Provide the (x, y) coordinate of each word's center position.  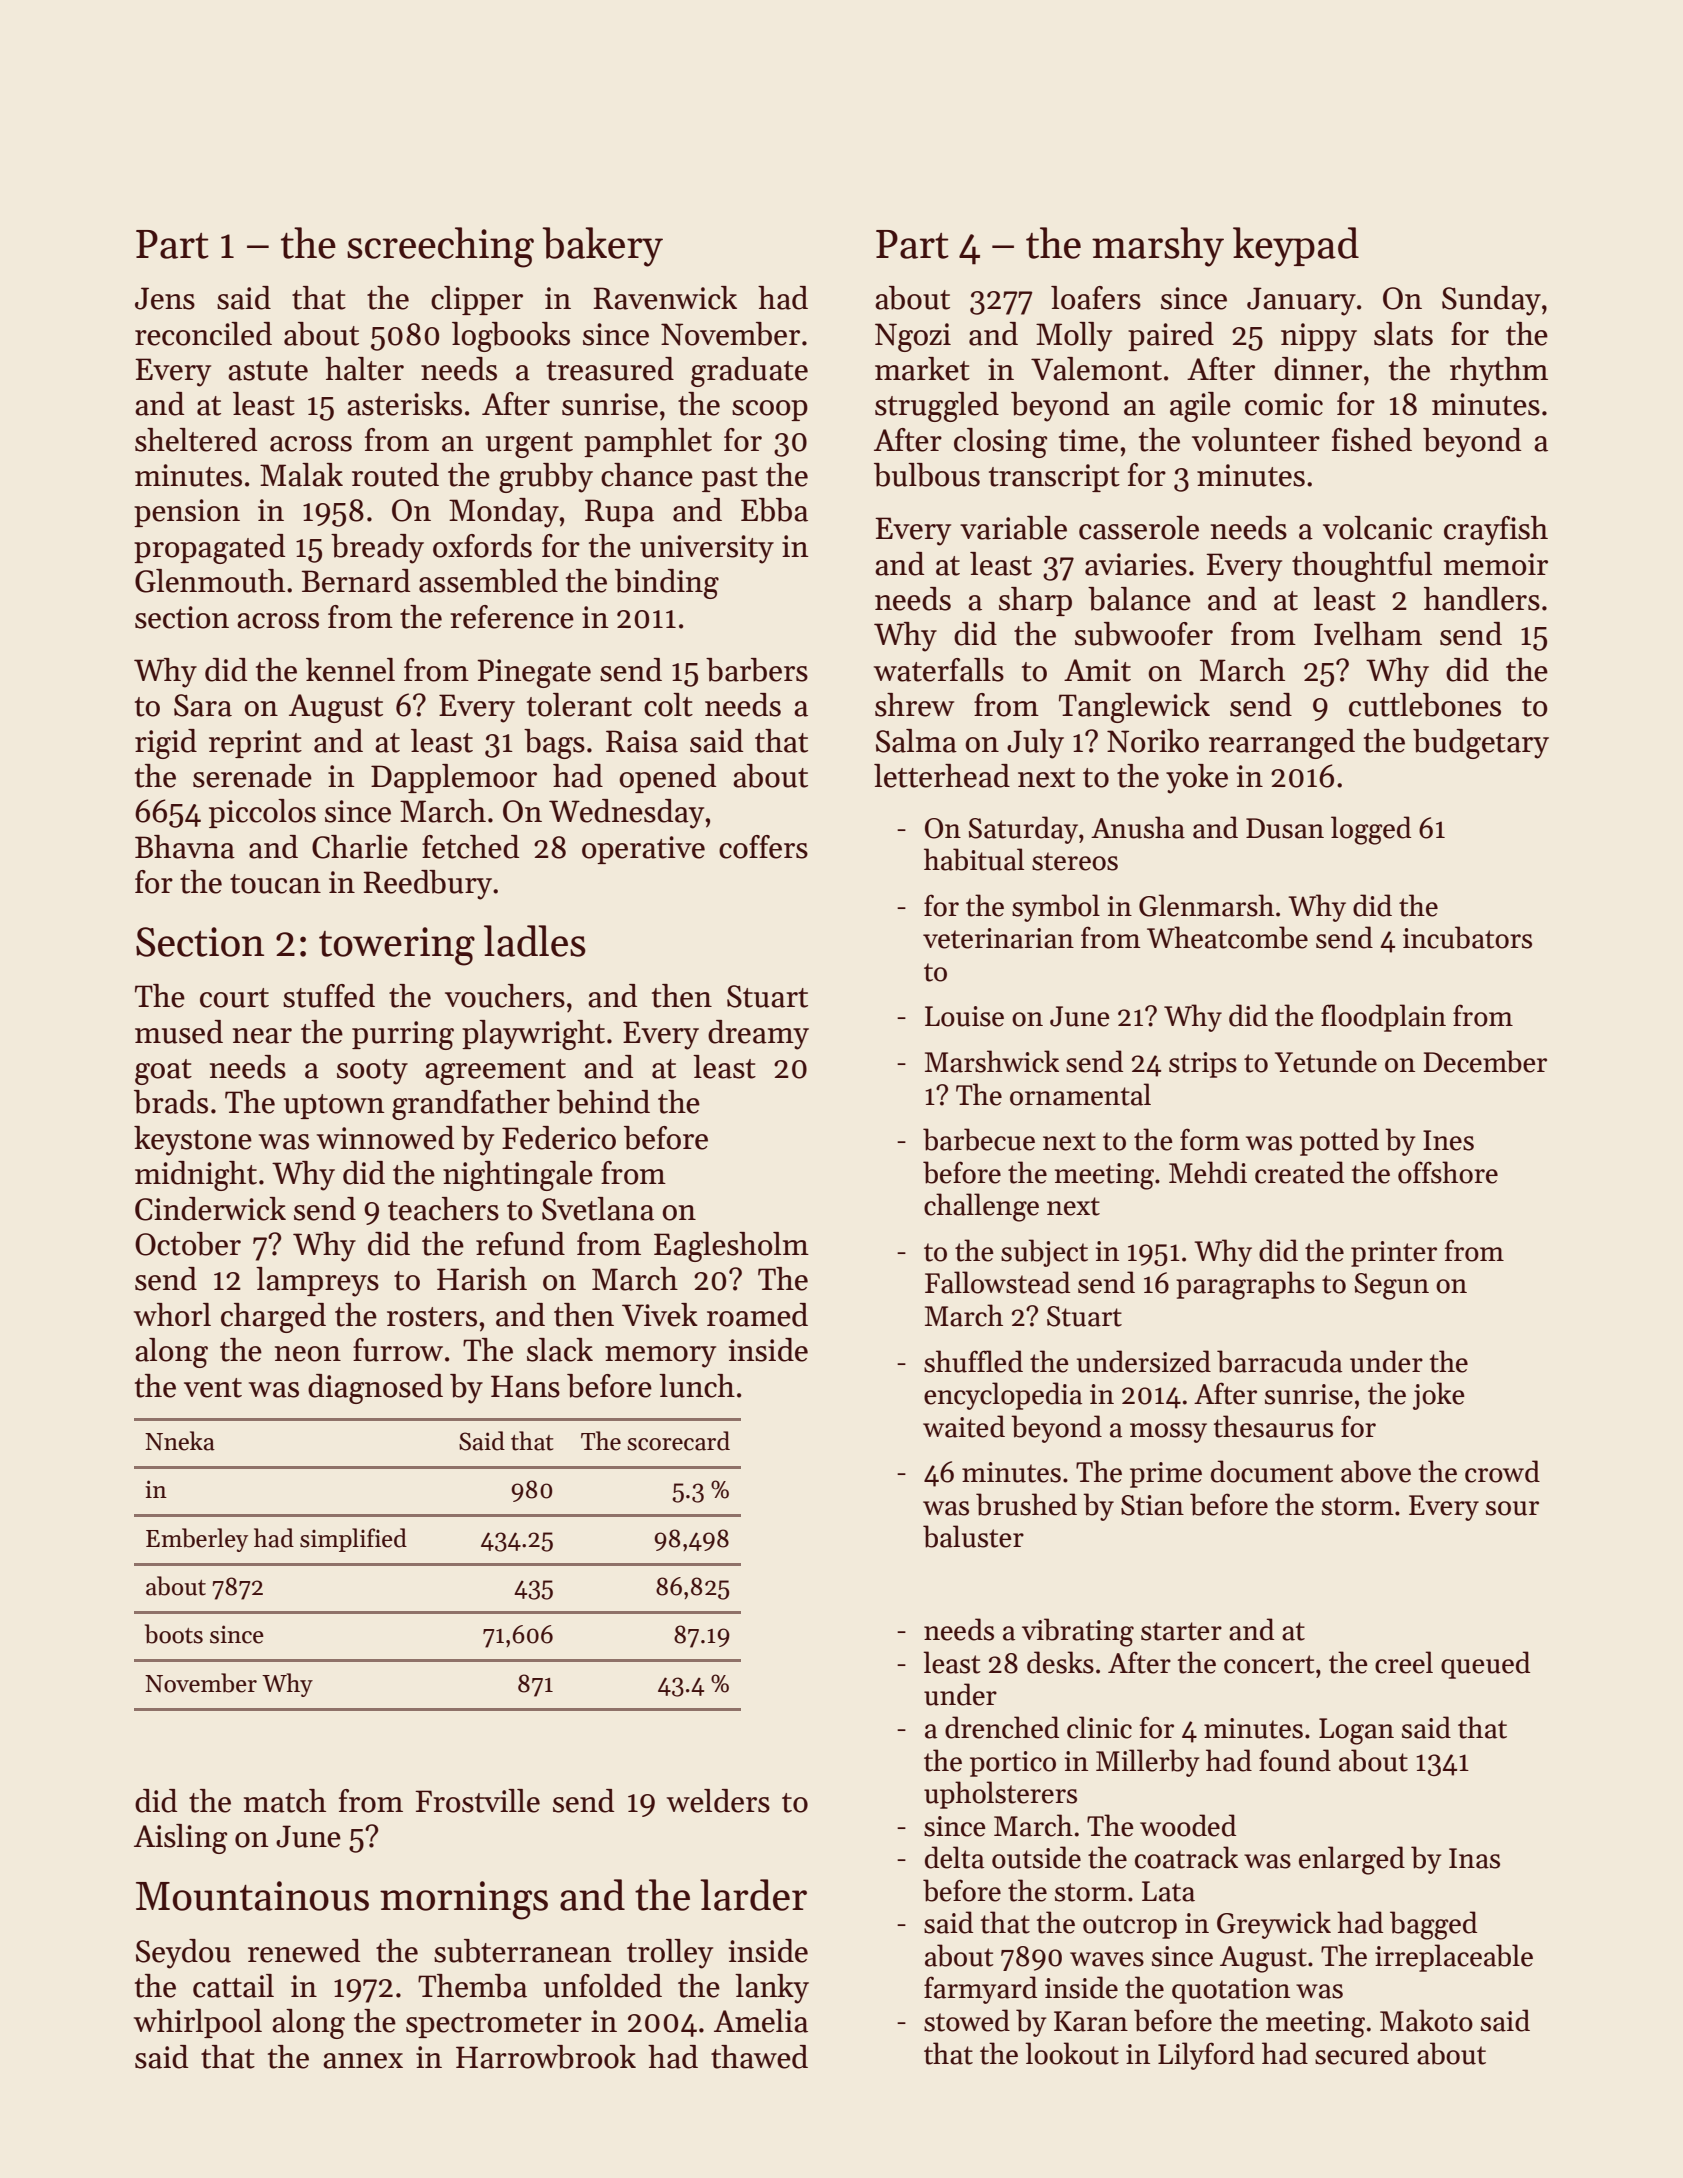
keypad (1296, 247)
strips (1203, 1065)
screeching (440, 247)
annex (363, 2061)
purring (403, 1035)
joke (1439, 1396)
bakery (602, 247)
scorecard (678, 1441)
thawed (759, 2057)
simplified (353, 1540)
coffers (763, 847)
